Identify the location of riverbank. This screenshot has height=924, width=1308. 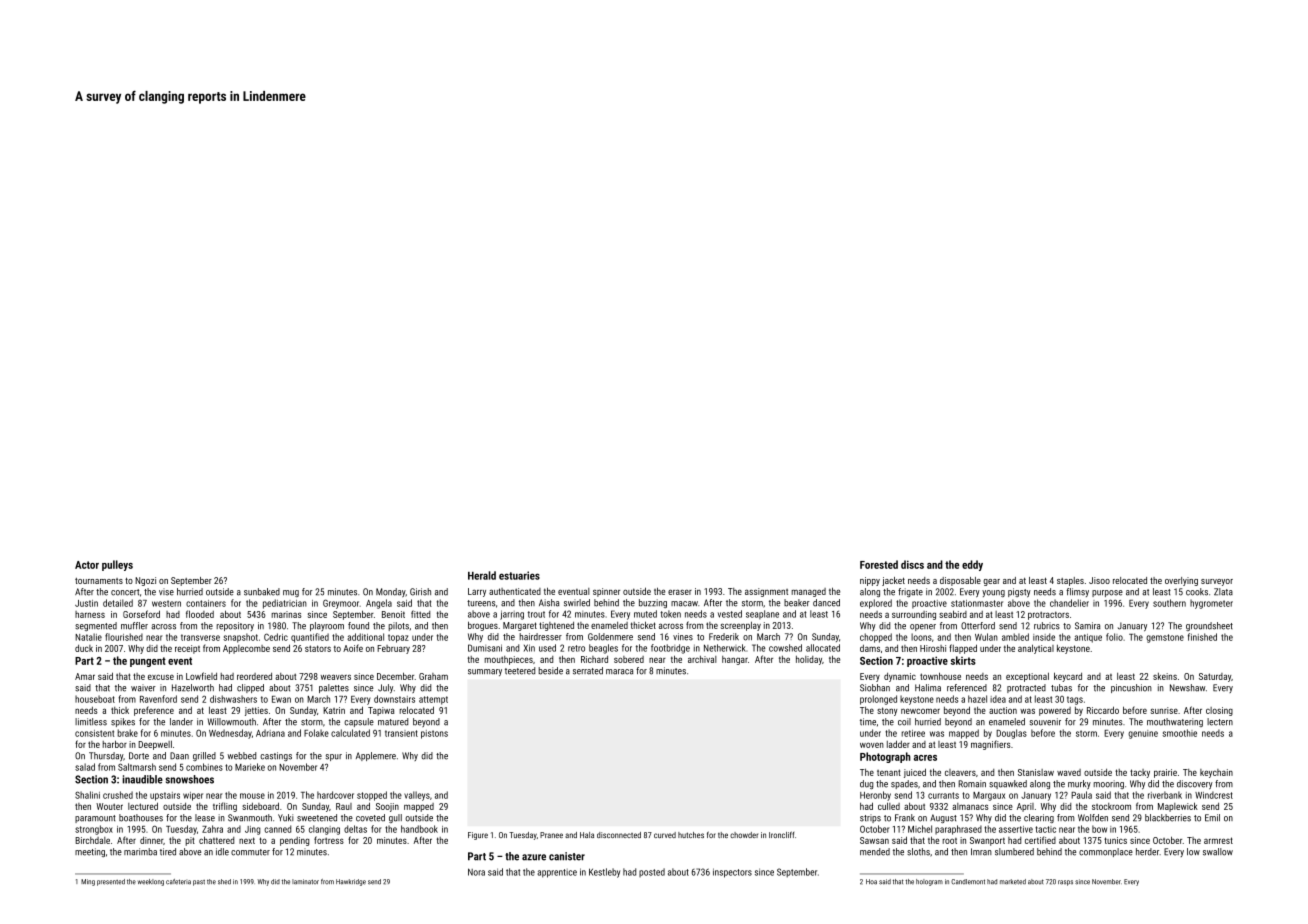
(1165, 795).
